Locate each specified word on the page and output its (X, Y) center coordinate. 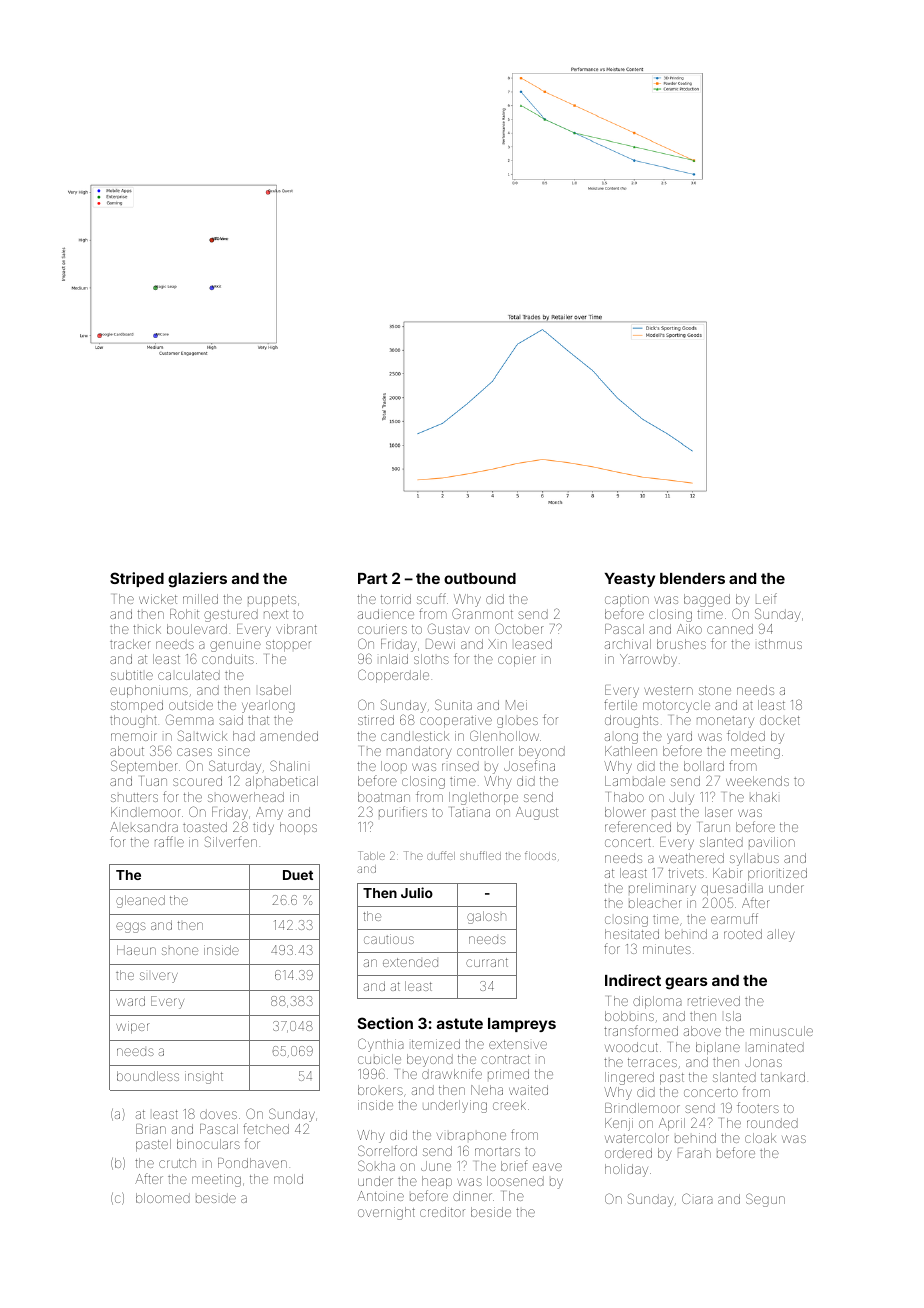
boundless (148, 1076)
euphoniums (149, 691)
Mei (516, 705)
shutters (134, 797)
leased (533, 644)
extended (410, 962)
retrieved (714, 1001)
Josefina (529, 765)
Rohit (184, 614)
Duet (298, 875)
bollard (704, 766)
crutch (177, 1163)
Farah (694, 1153)
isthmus (780, 644)
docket (780, 720)
